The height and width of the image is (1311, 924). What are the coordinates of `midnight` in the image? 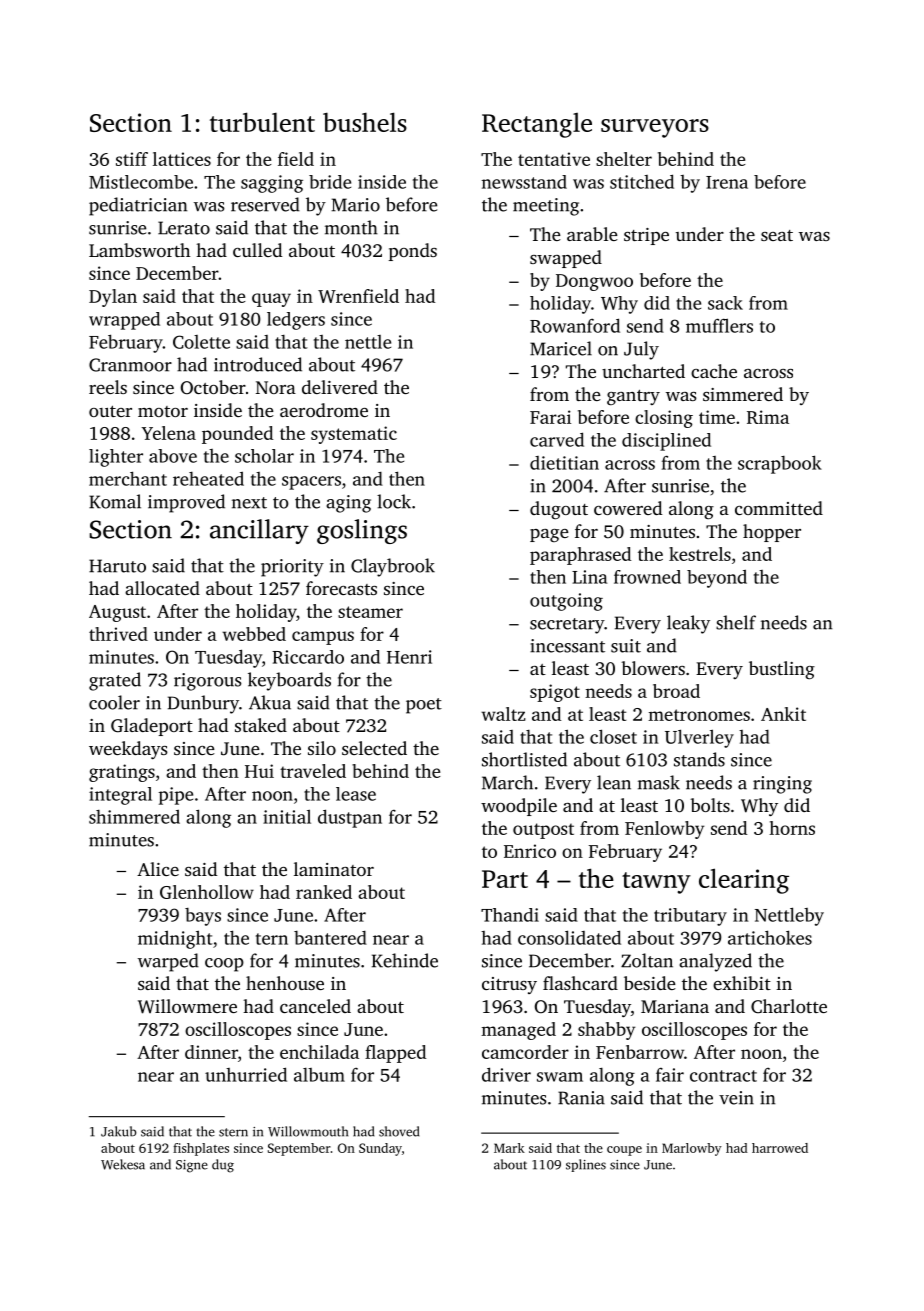 It's located at (175, 939).
